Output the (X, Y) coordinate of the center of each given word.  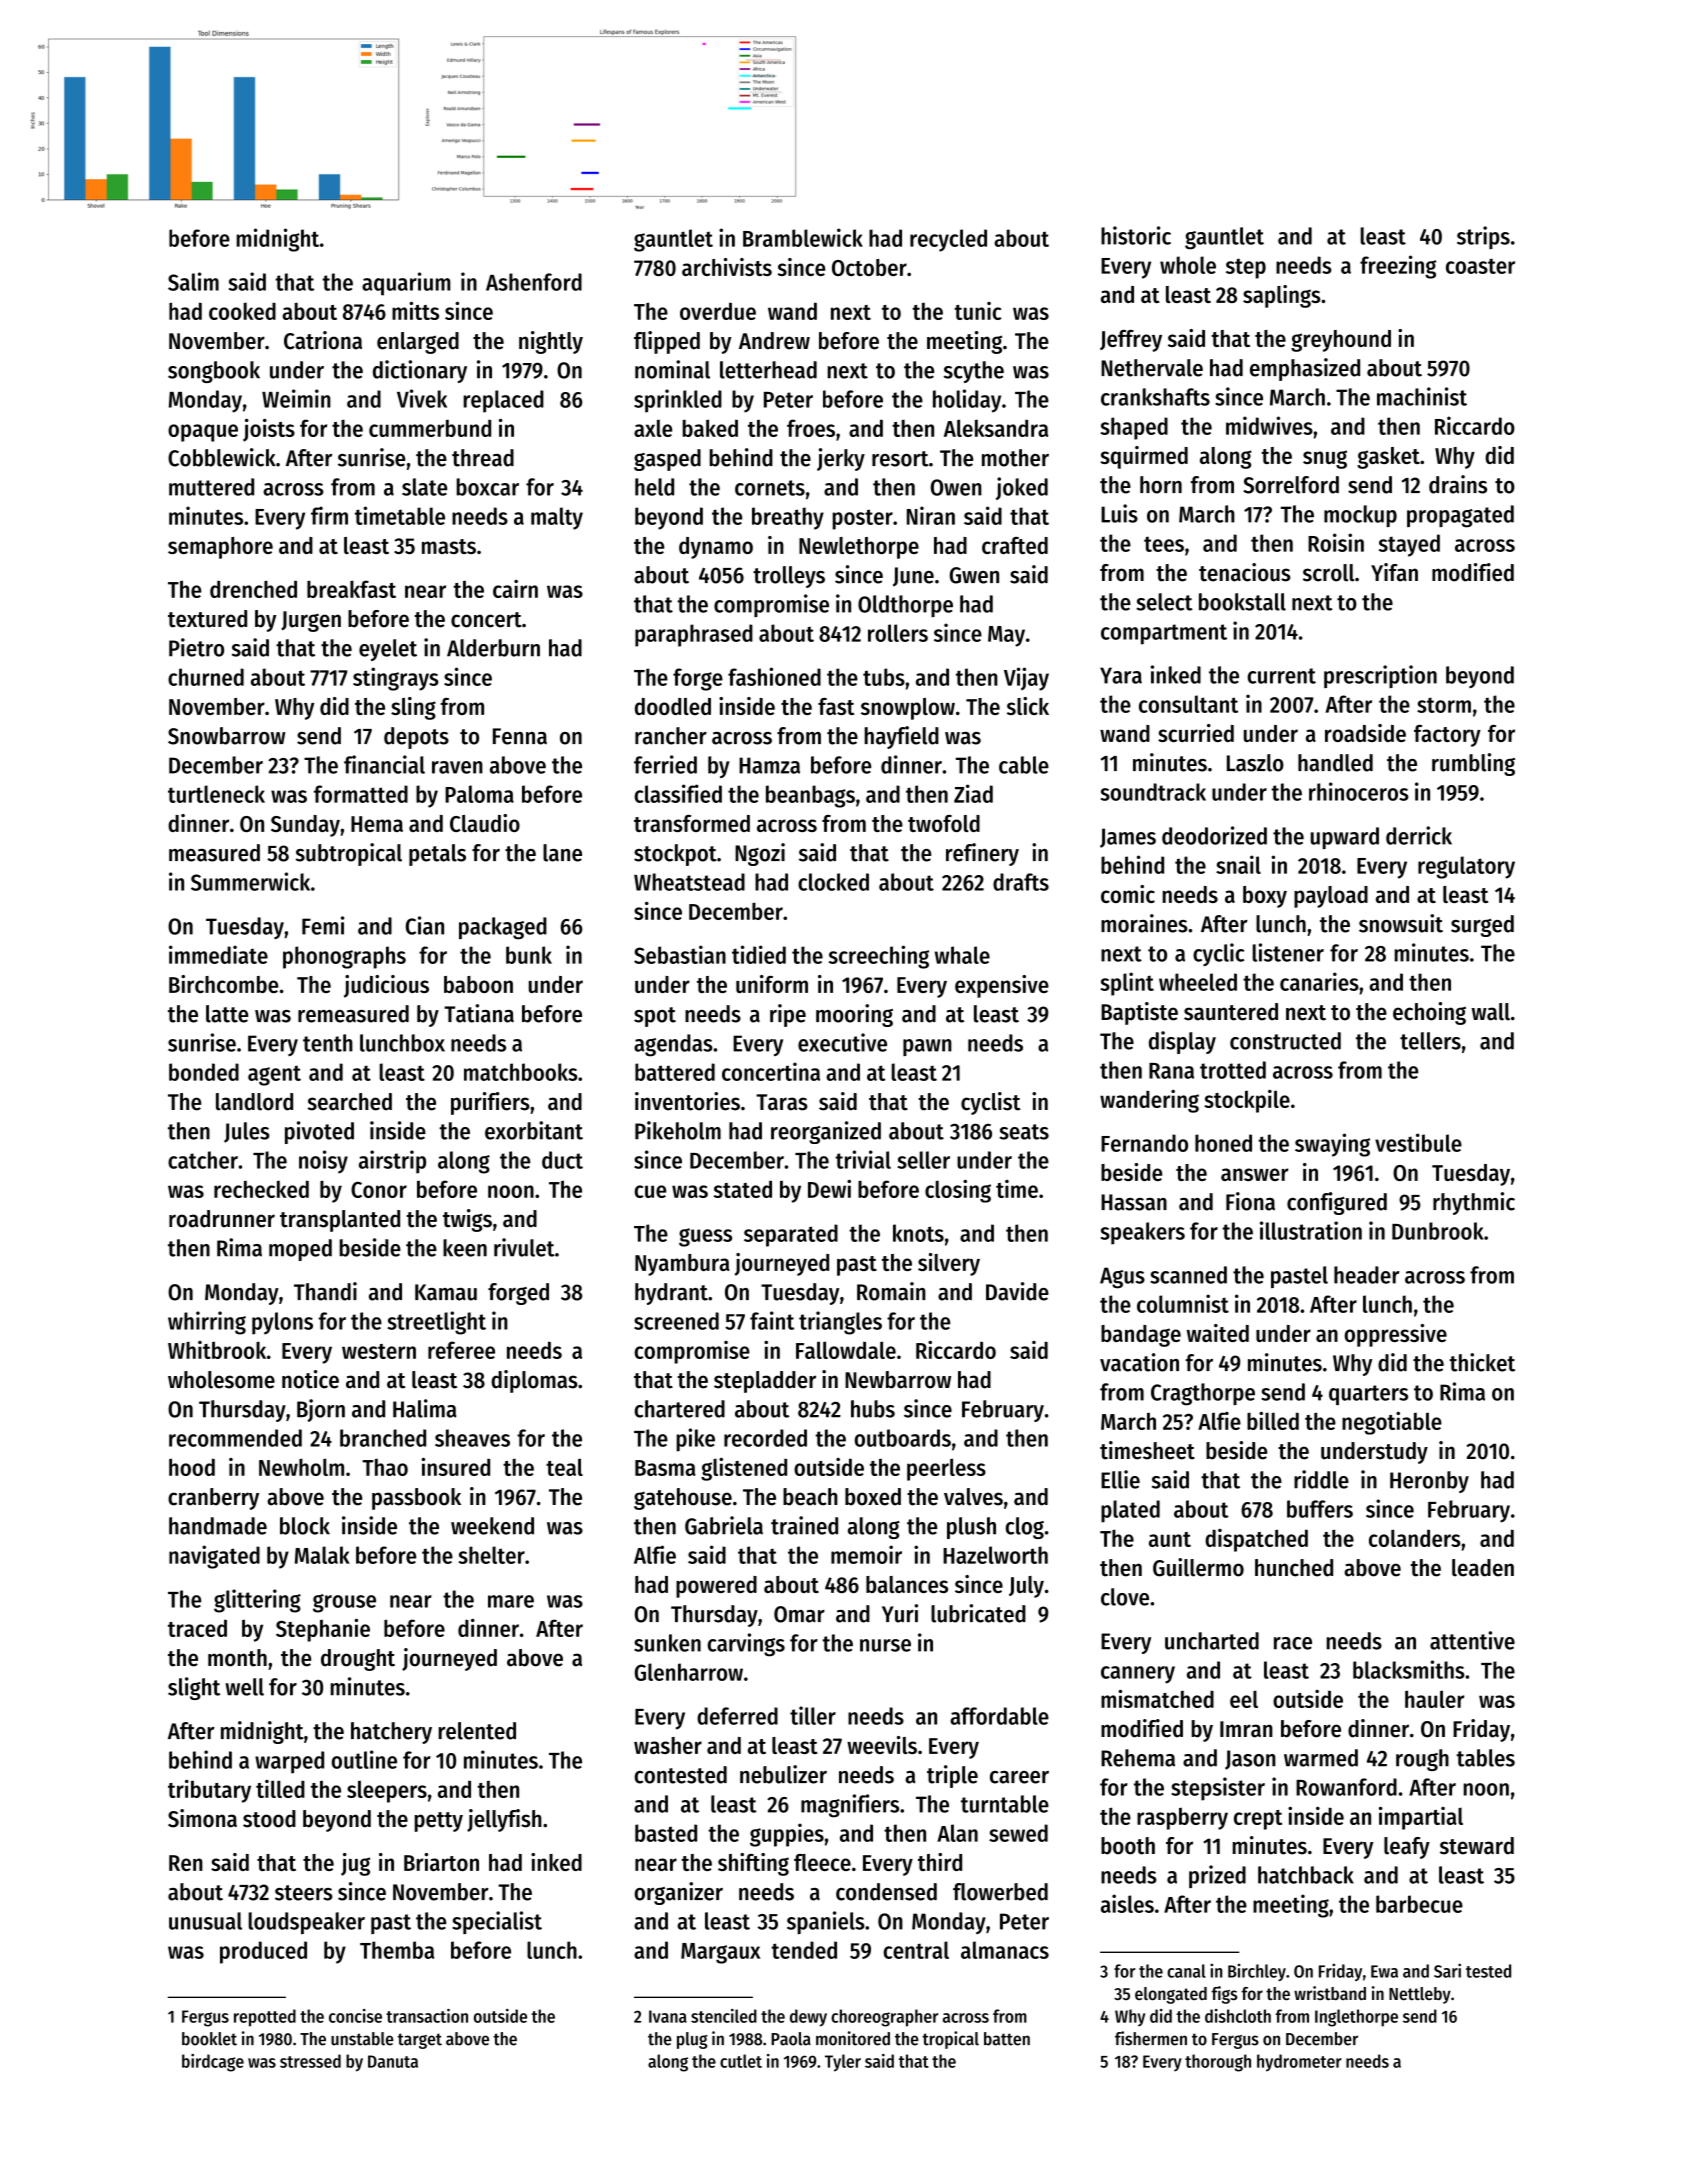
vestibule (1418, 1142)
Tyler (843, 2063)
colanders (1415, 1538)
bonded (204, 1072)
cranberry (213, 1499)
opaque (203, 433)
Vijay (1026, 679)
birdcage (213, 2063)
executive (842, 1042)
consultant (1188, 704)
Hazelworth (995, 1555)
